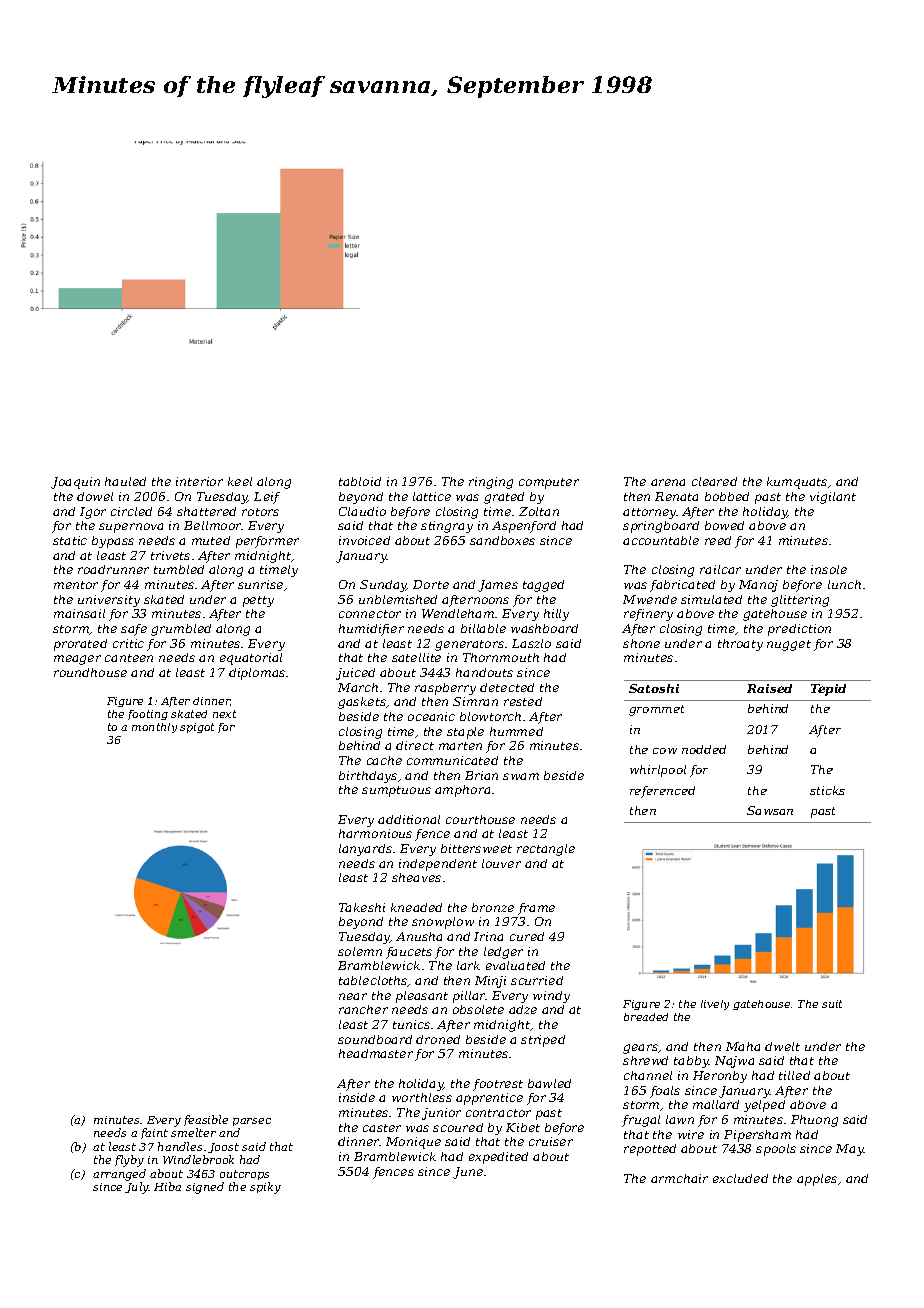 The width and height of the document is (924, 1308). What do you see at coordinates (179, 569) in the document?
I see `tumbled` at bounding box center [179, 569].
